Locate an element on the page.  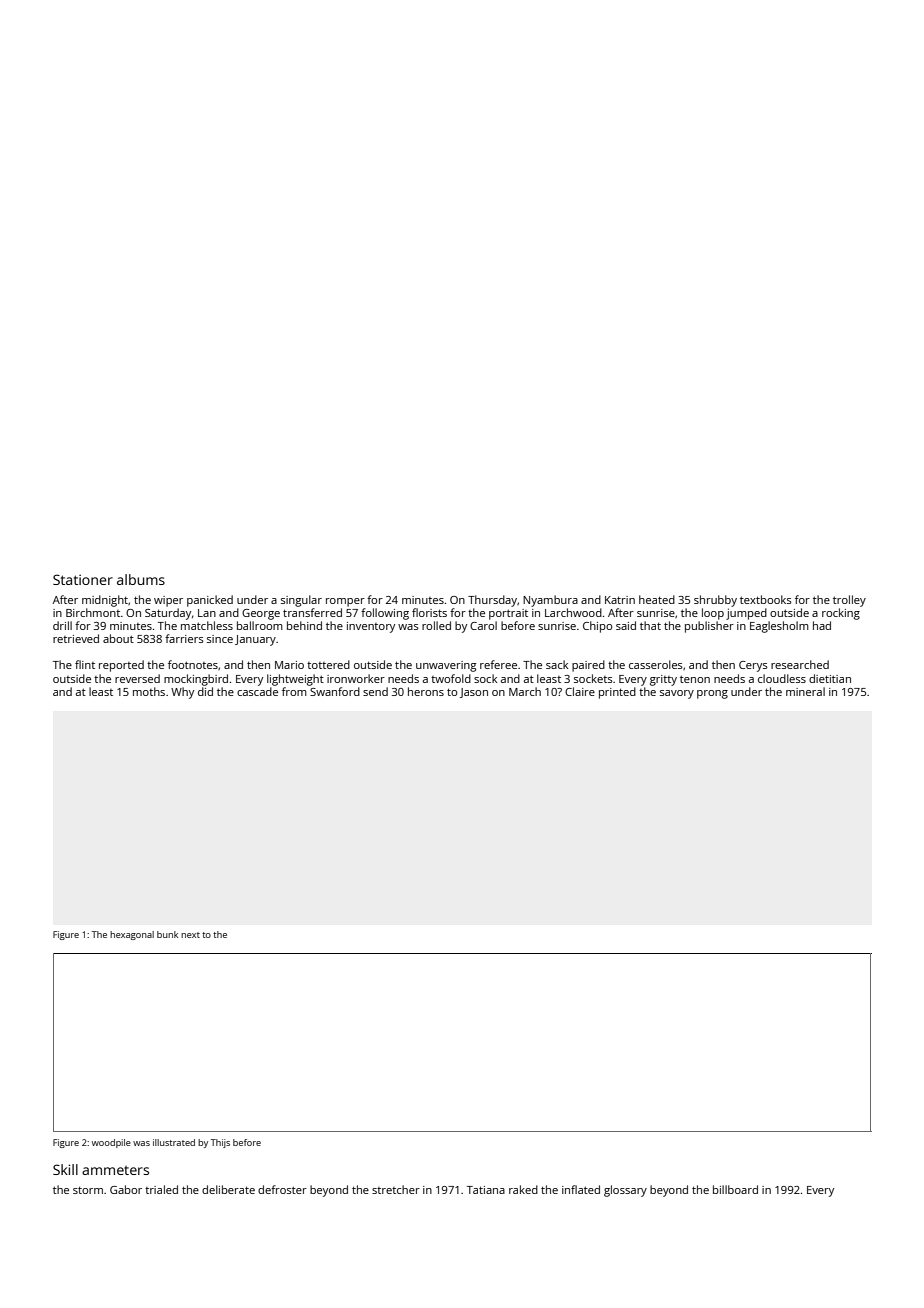
bunk is located at coordinates (167, 934).
